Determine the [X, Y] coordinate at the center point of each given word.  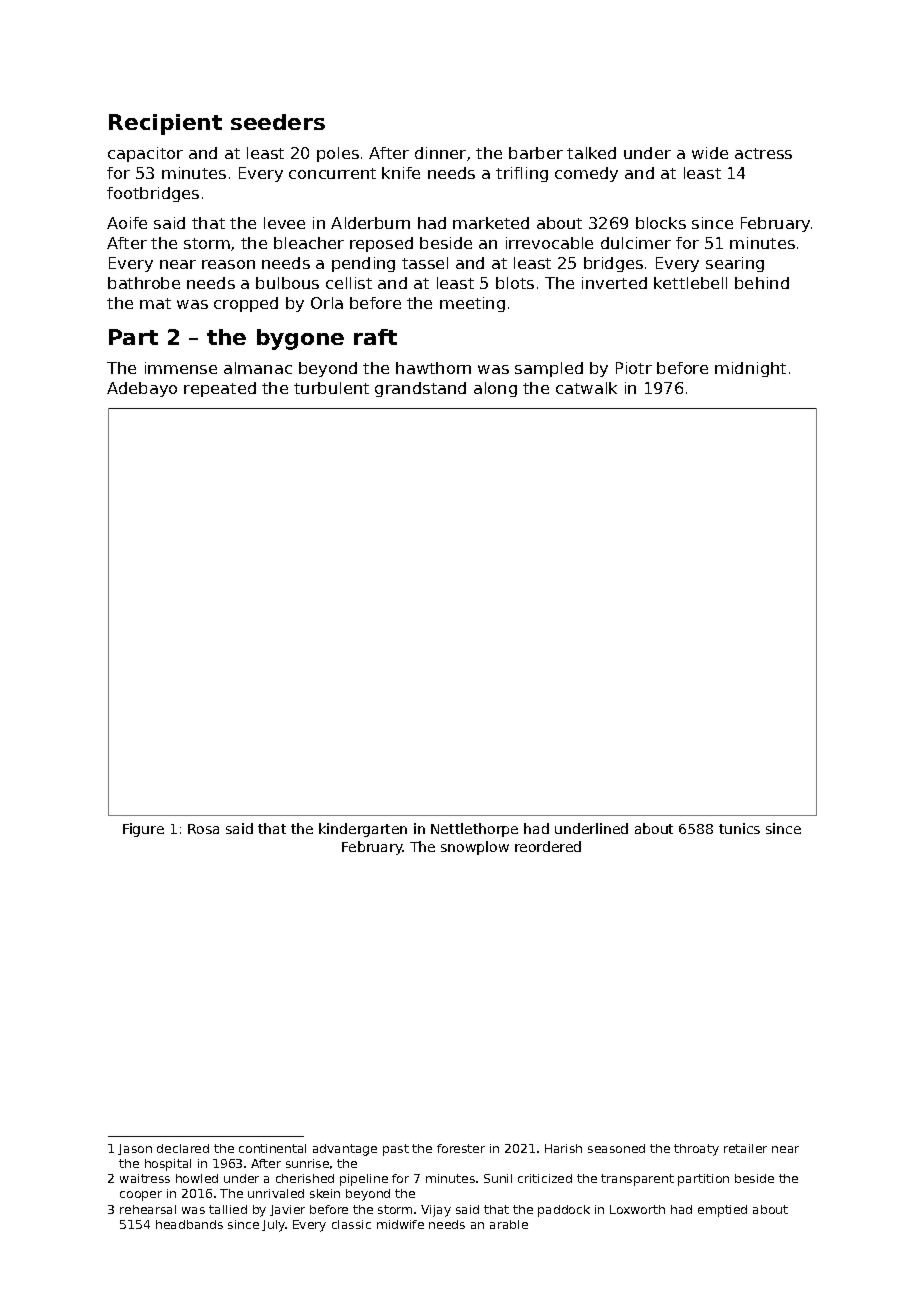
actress [763, 153]
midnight [750, 369]
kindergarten [363, 830]
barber [536, 153]
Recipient [165, 124]
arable [509, 1224]
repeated [220, 389]
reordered [548, 846]
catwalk [586, 388]
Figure [143, 830]
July [274, 1226]
